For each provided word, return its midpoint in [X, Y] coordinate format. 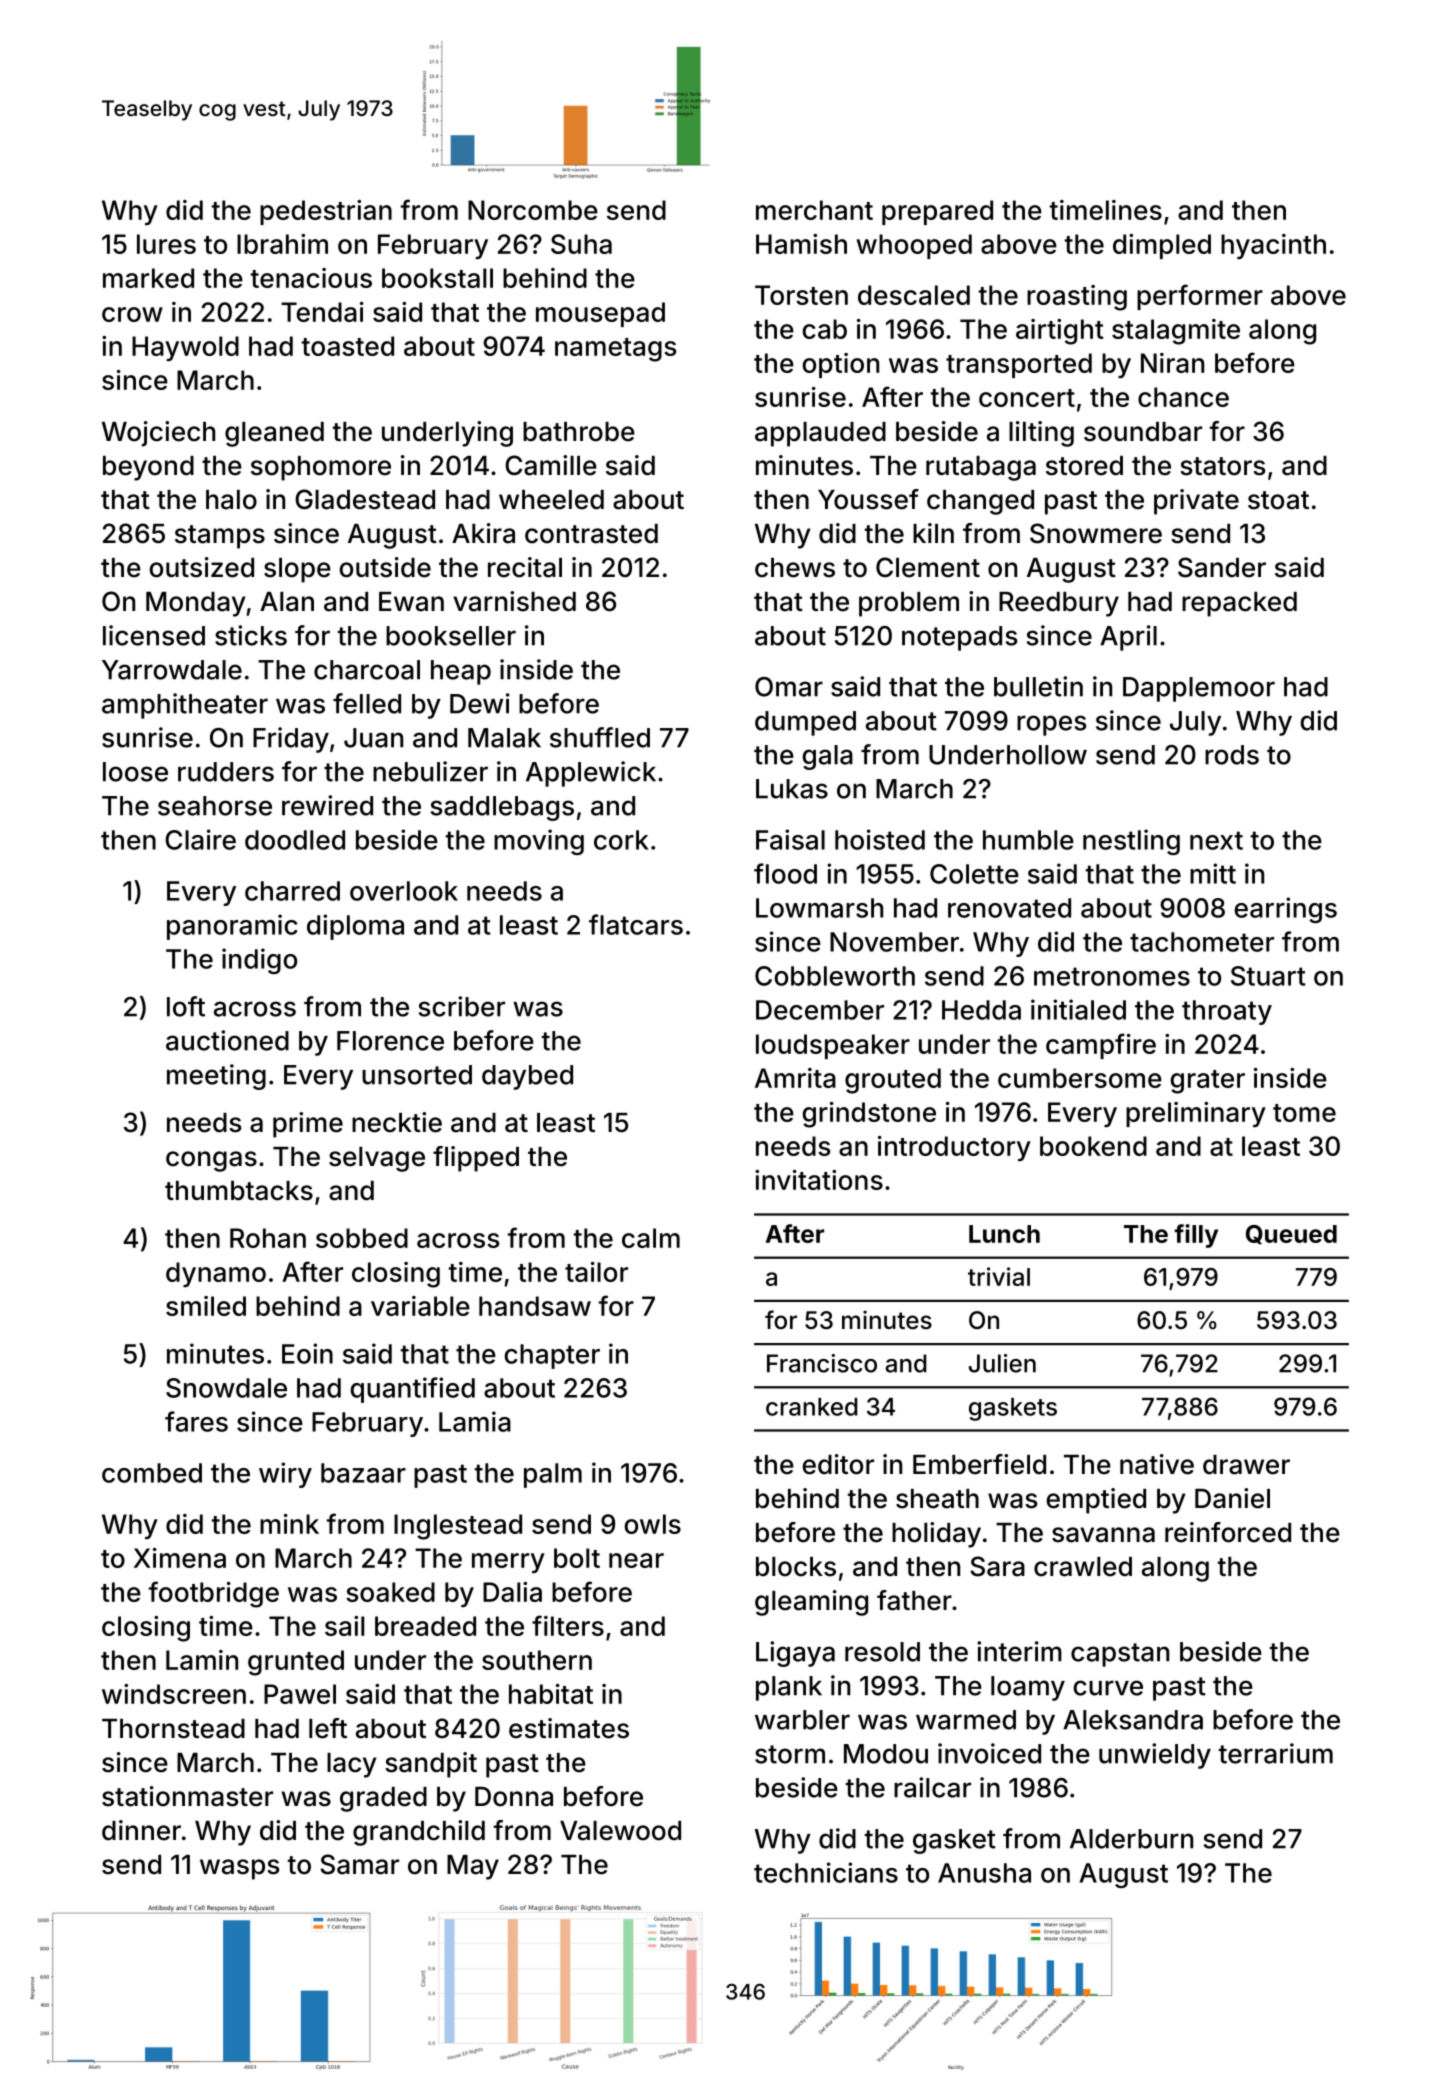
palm [553, 1475]
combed [152, 1473]
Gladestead [365, 499]
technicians [826, 1872]
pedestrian [326, 212]
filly [1196, 1236]
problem [909, 604]
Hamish [801, 244]
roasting [1077, 298]
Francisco [822, 1363]
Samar [359, 1864]
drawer [1246, 1465]
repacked [1239, 604]
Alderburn [1131, 1839]
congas [211, 1161]
